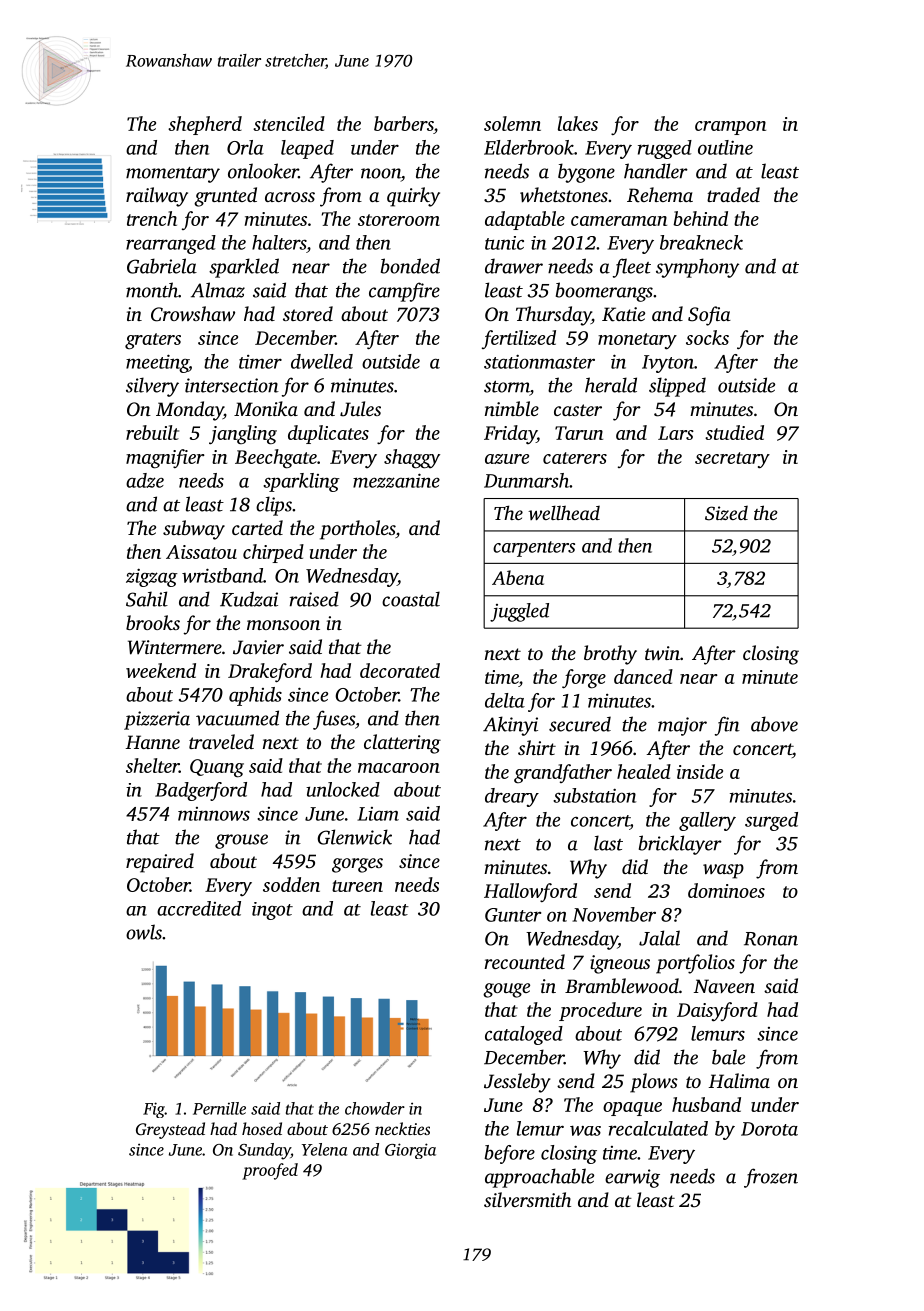 Image resolution: width=924 pixels, height=1311 pixels. I want to click on raised, so click(314, 599).
